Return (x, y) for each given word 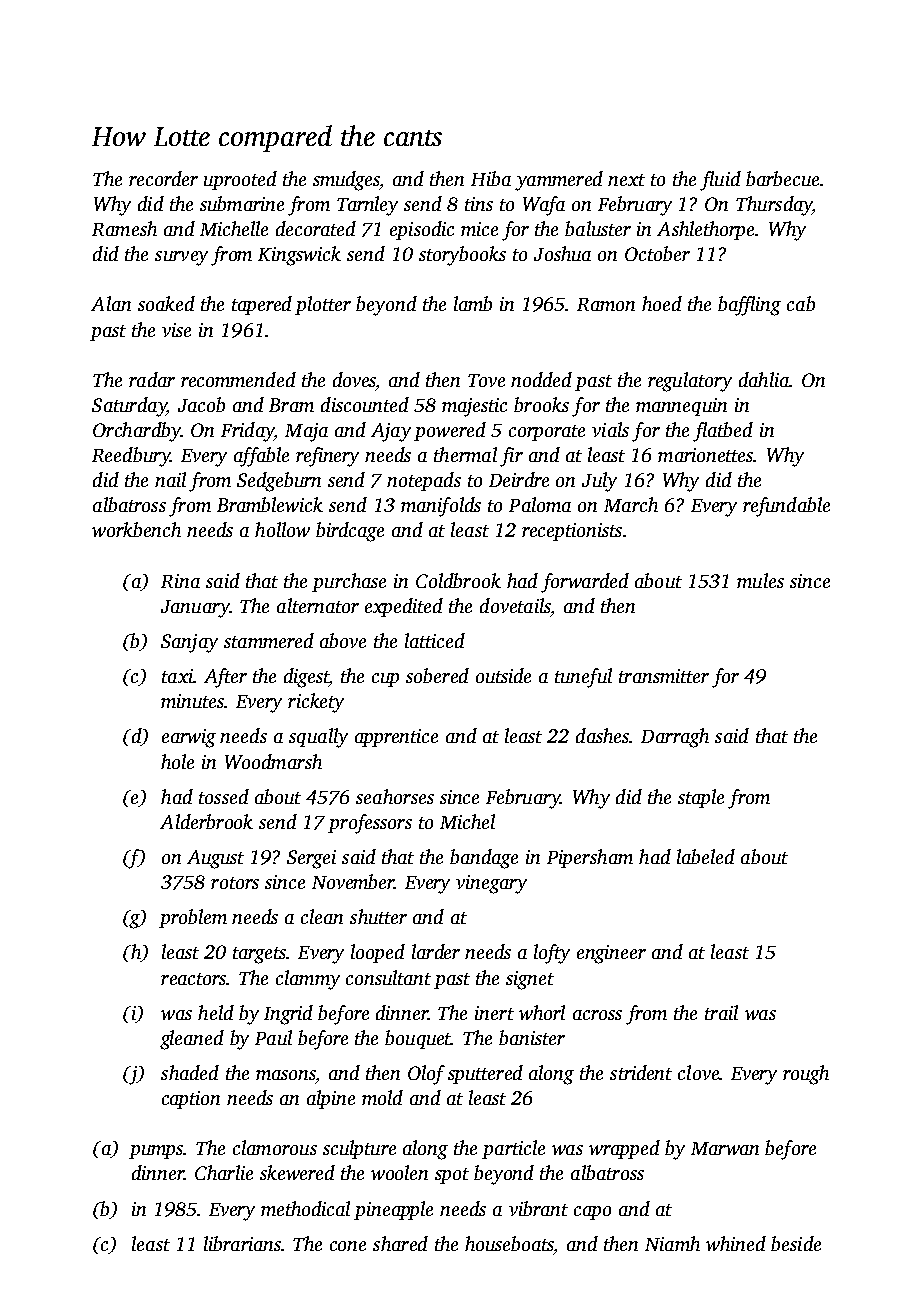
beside (796, 1243)
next (626, 180)
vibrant (538, 1208)
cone (348, 1246)
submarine (242, 203)
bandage (484, 859)
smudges (346, 181)
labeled (706, 856)
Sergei (311, 859)
